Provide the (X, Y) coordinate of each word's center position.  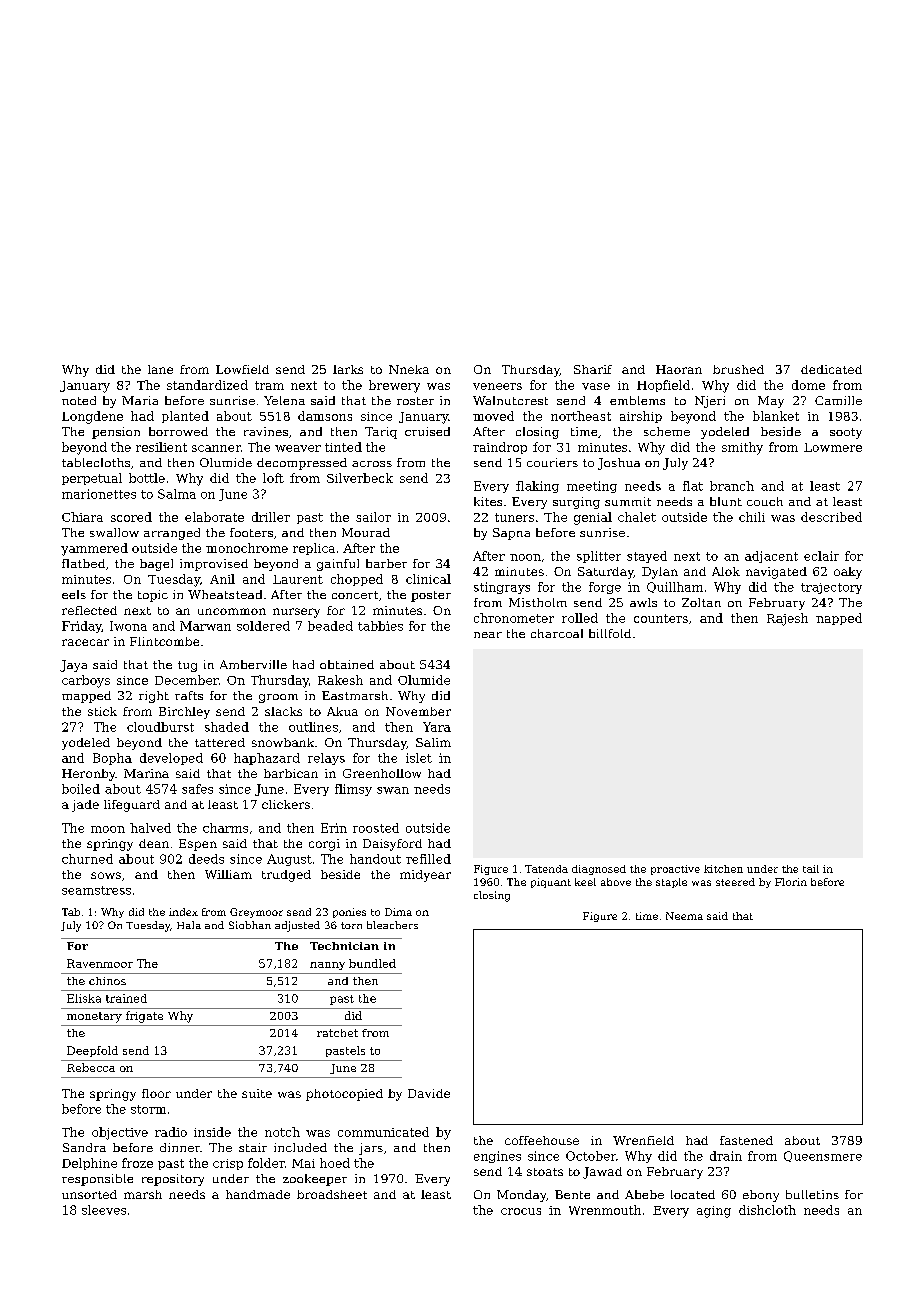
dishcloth (767, 1210)
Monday (521, 1196)
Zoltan (701, 602)
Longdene (92, 417)
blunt (726, 501)
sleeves (104, 1210)
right (154, 697)
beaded (330, 626)
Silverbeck (360, 478)
